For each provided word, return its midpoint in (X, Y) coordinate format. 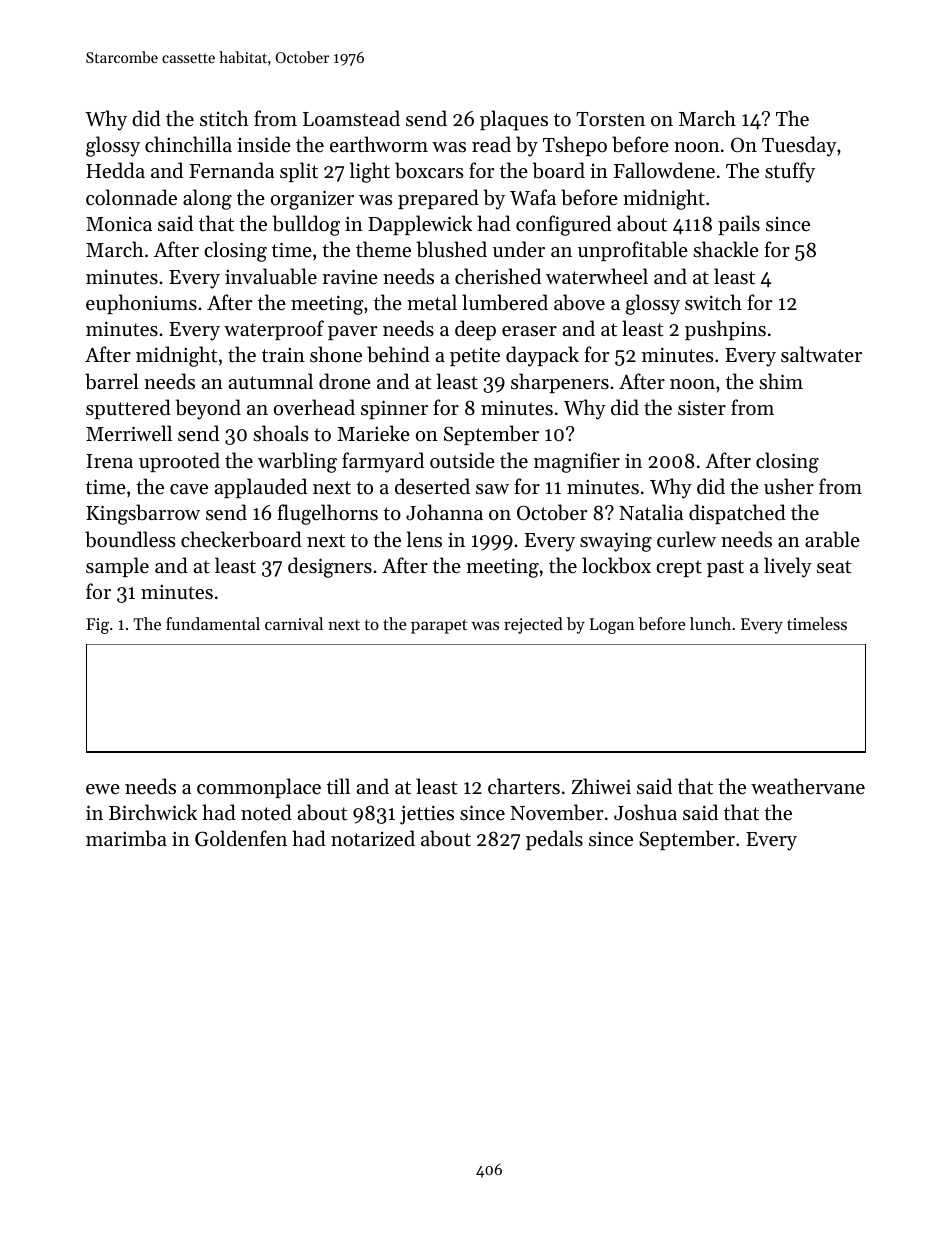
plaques (514, 120)
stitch (224, 118)
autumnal (271, 381)
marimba (126, 838)
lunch (710, 623)
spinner (394, 409)
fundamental (213, 623)
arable (832, 539)
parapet (439, 626)
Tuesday (799, 146)
